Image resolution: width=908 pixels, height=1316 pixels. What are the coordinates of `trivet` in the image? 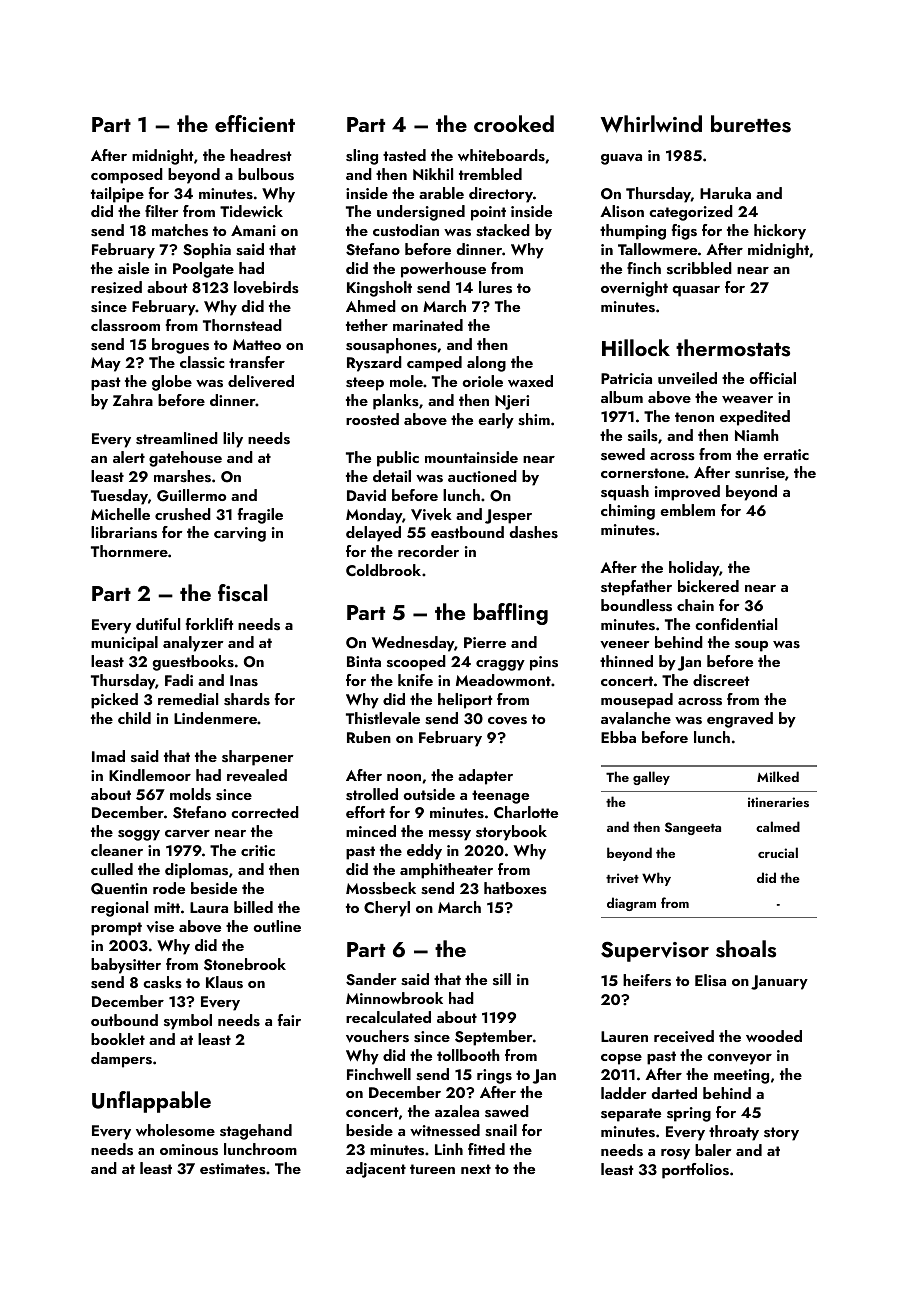 It's located at (622, 878).
